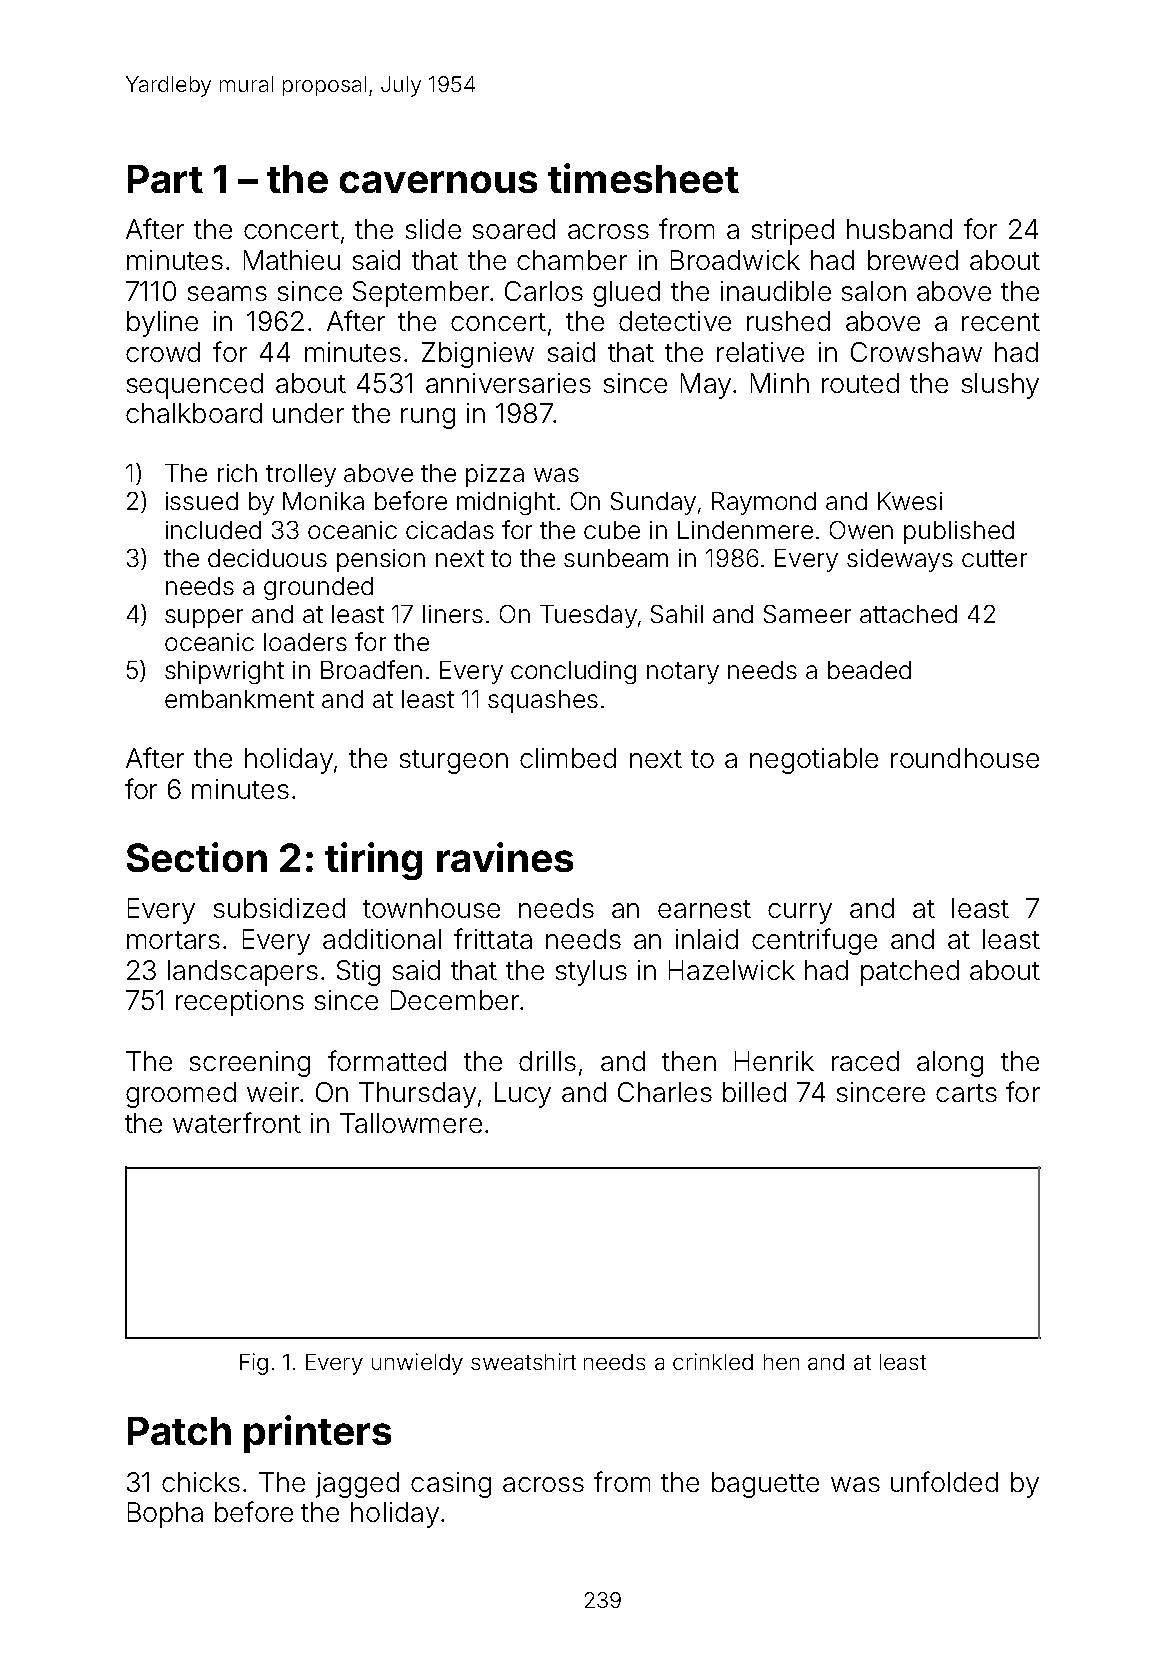 The width and height of the page is (1165, 1654). I want to click on Bopha, so click(165, 1515).
